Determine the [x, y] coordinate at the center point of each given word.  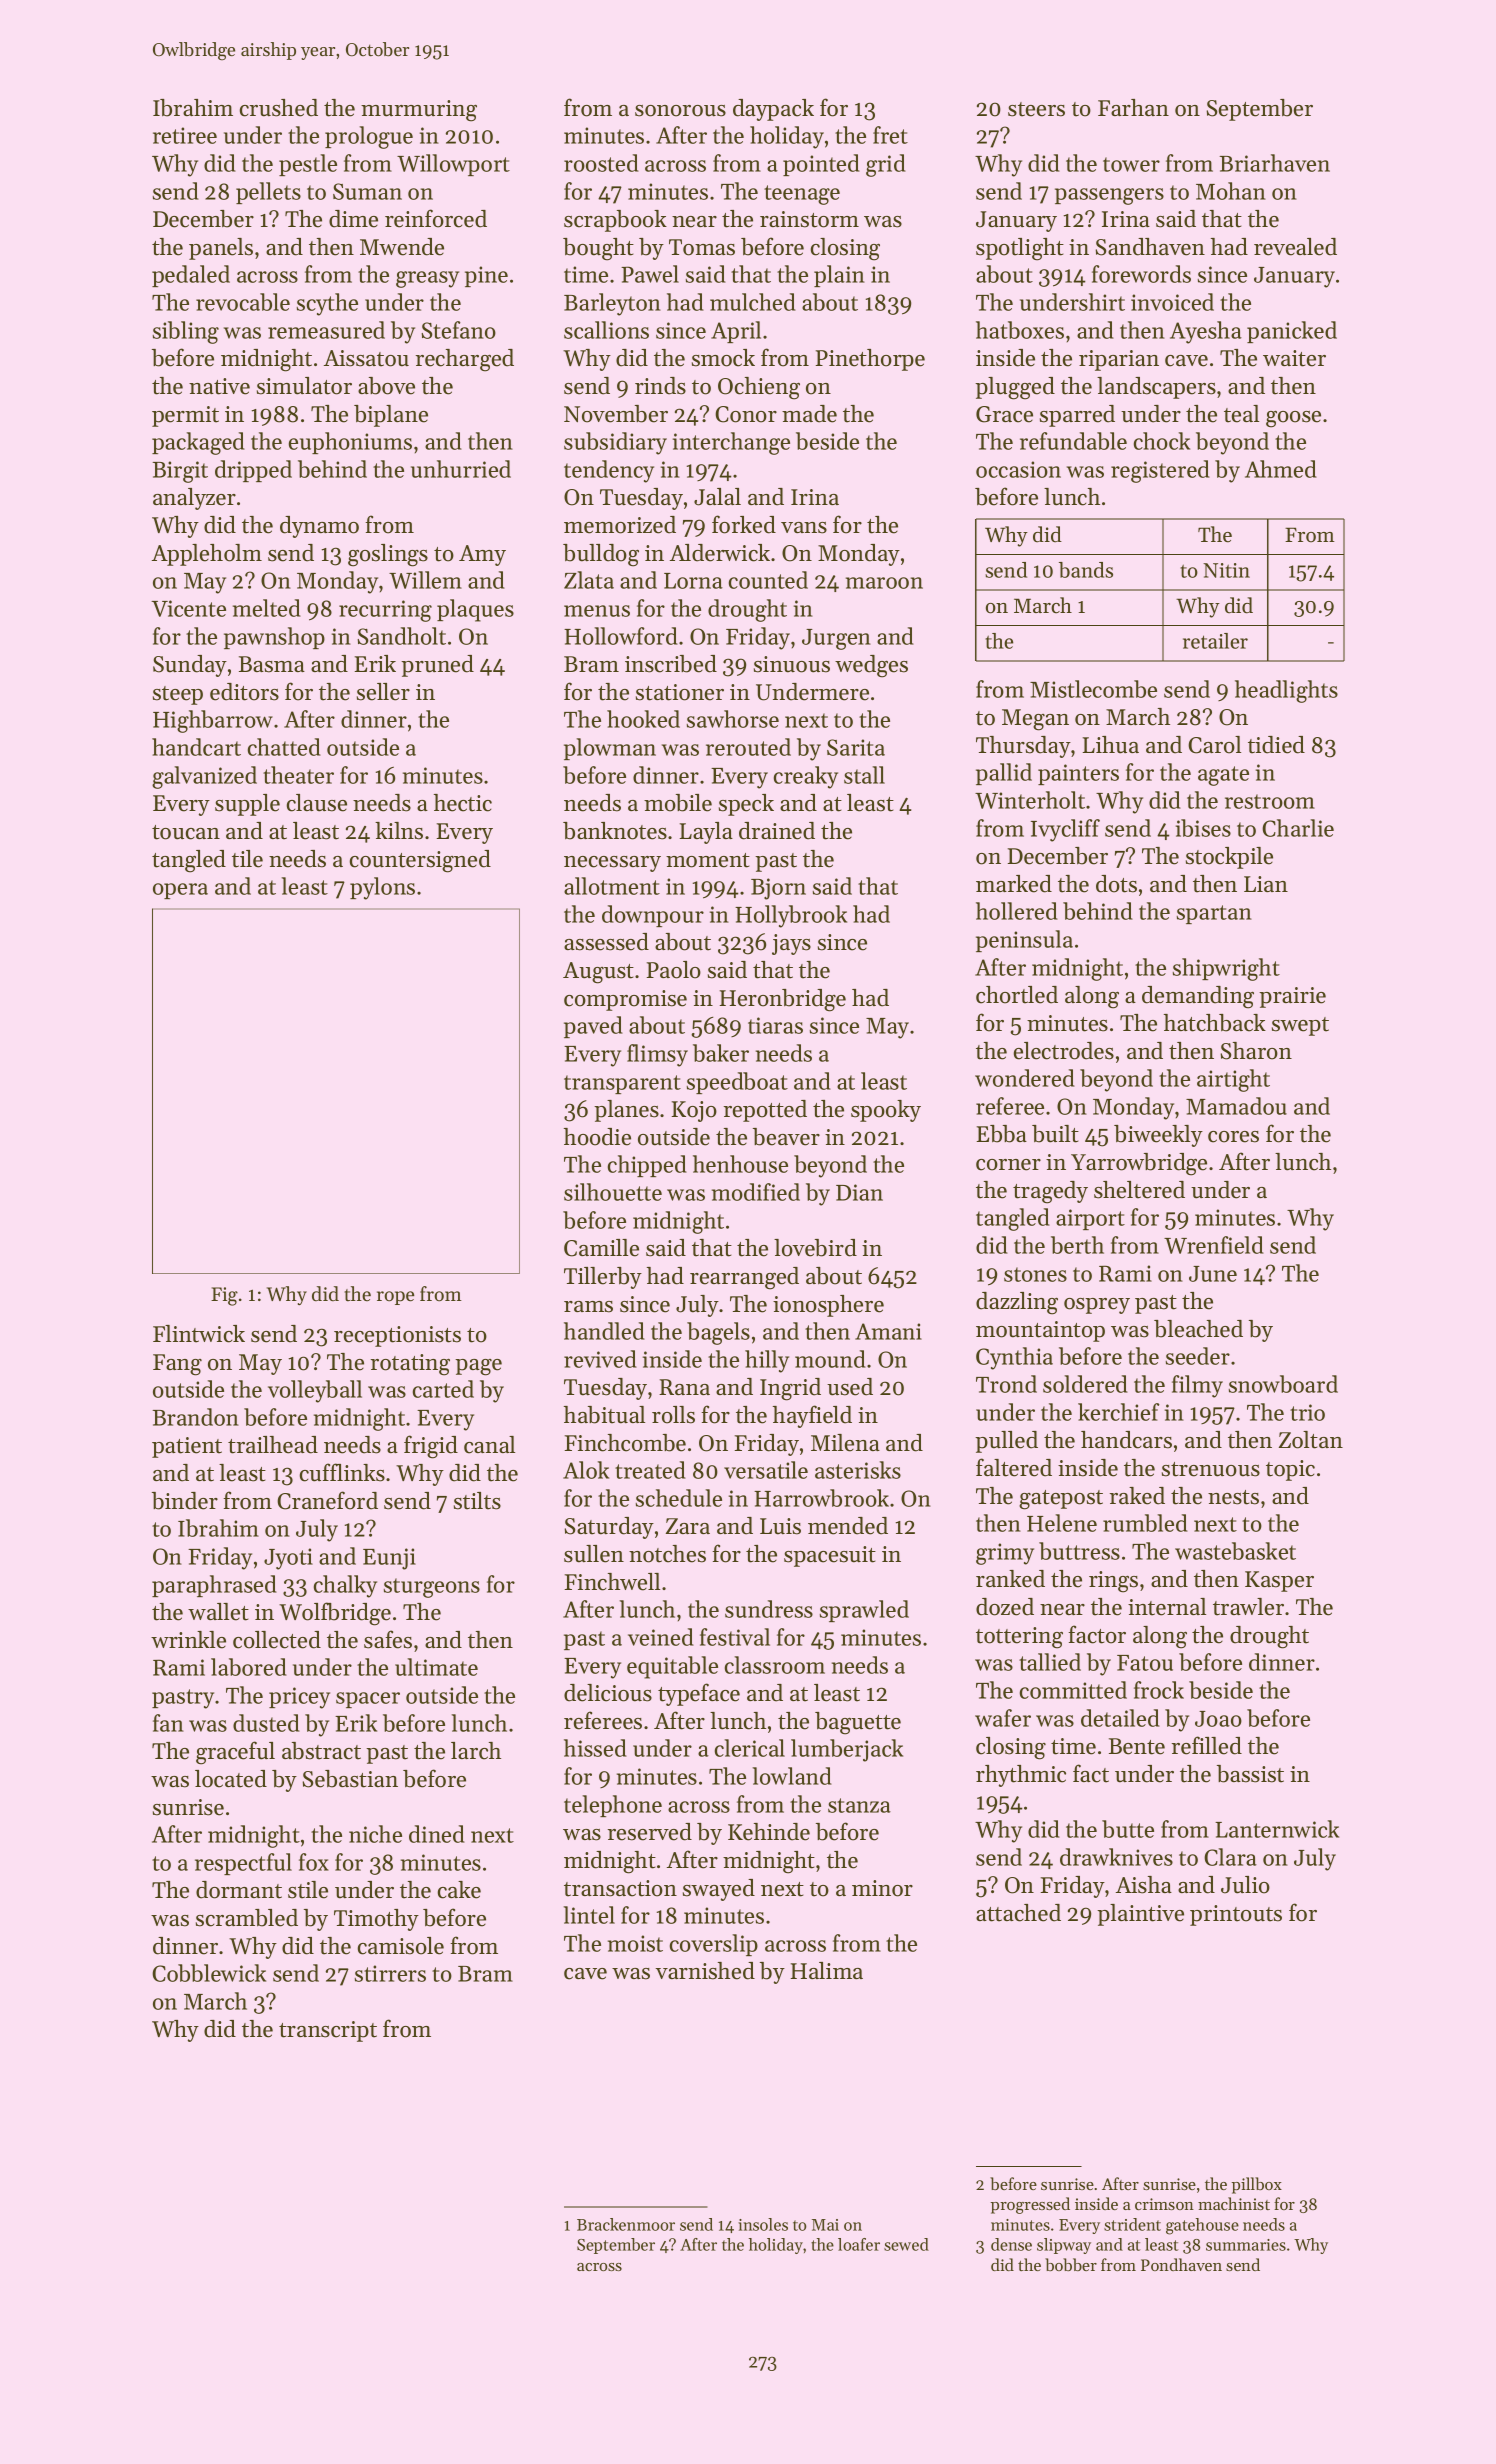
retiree [185, 135]
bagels [718, 1333]
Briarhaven [1274, 163]
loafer [859, 2244]
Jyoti [288, 1559]
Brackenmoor [626, 2224]
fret [890, 135]
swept [1300, 1026]
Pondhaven [1181, 2264]
